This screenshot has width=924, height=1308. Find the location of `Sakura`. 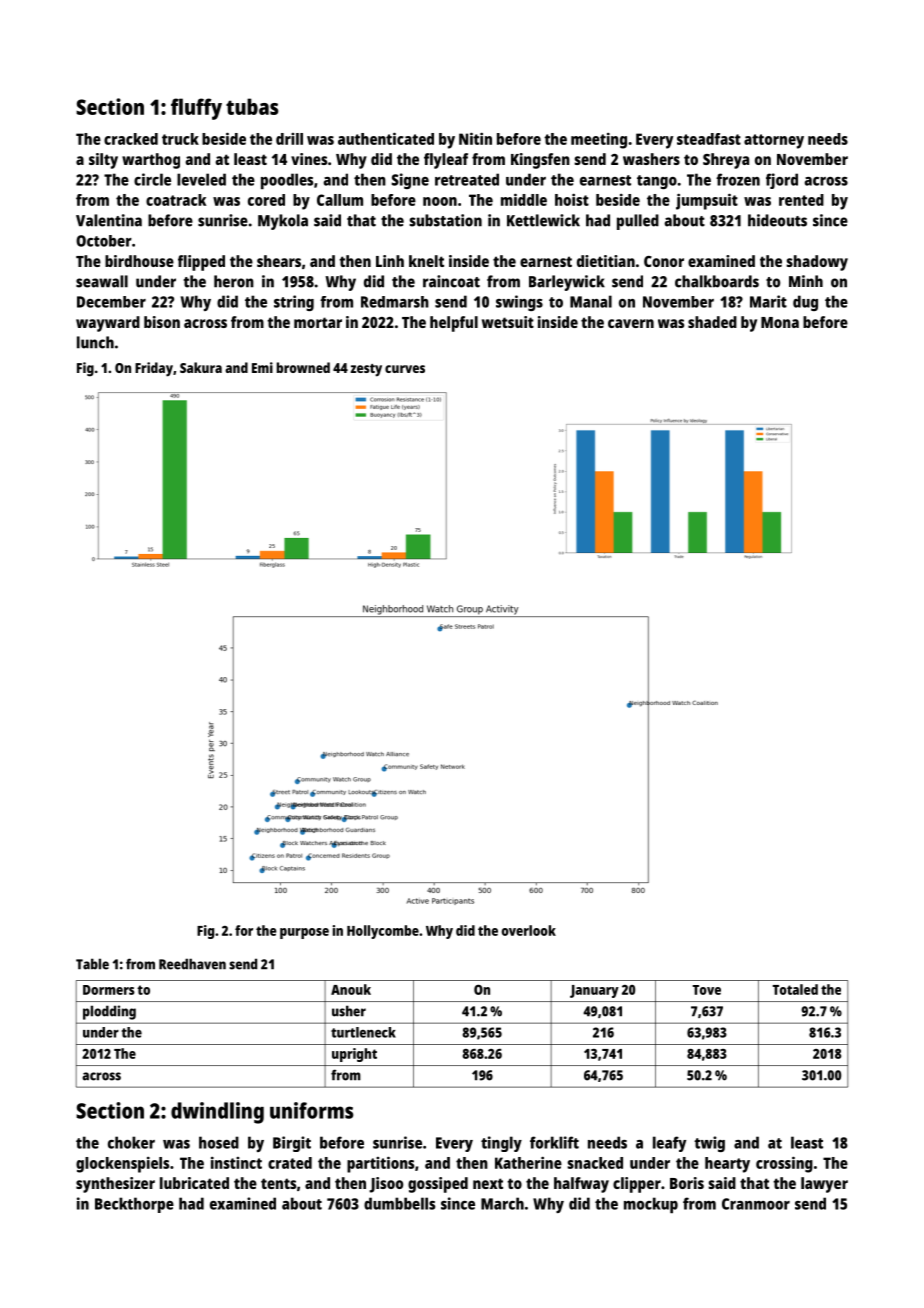

Sakura is located at coordinates (201, 367).
